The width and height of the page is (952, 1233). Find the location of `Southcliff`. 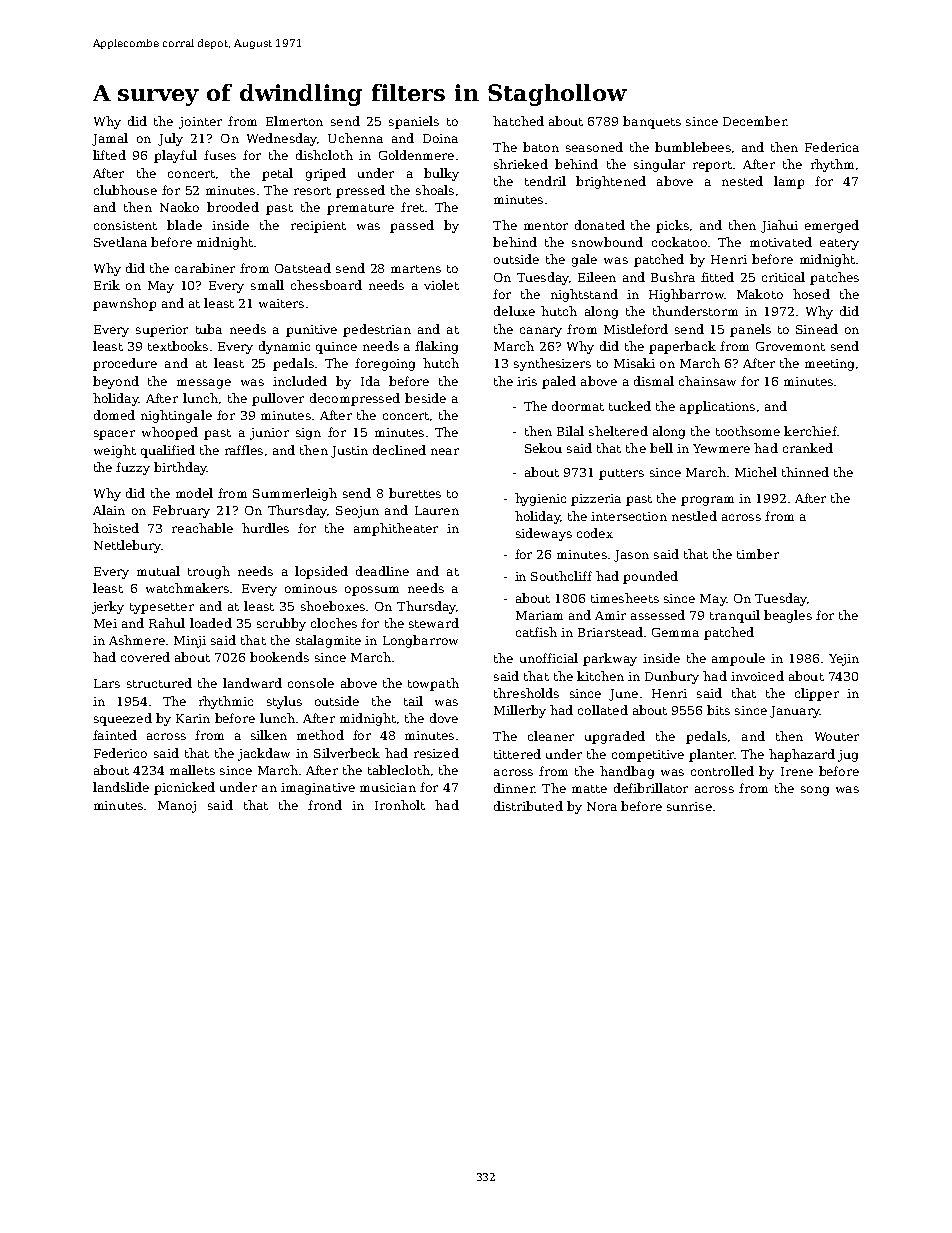

Southcliff is located at coordinates (561, 576).
